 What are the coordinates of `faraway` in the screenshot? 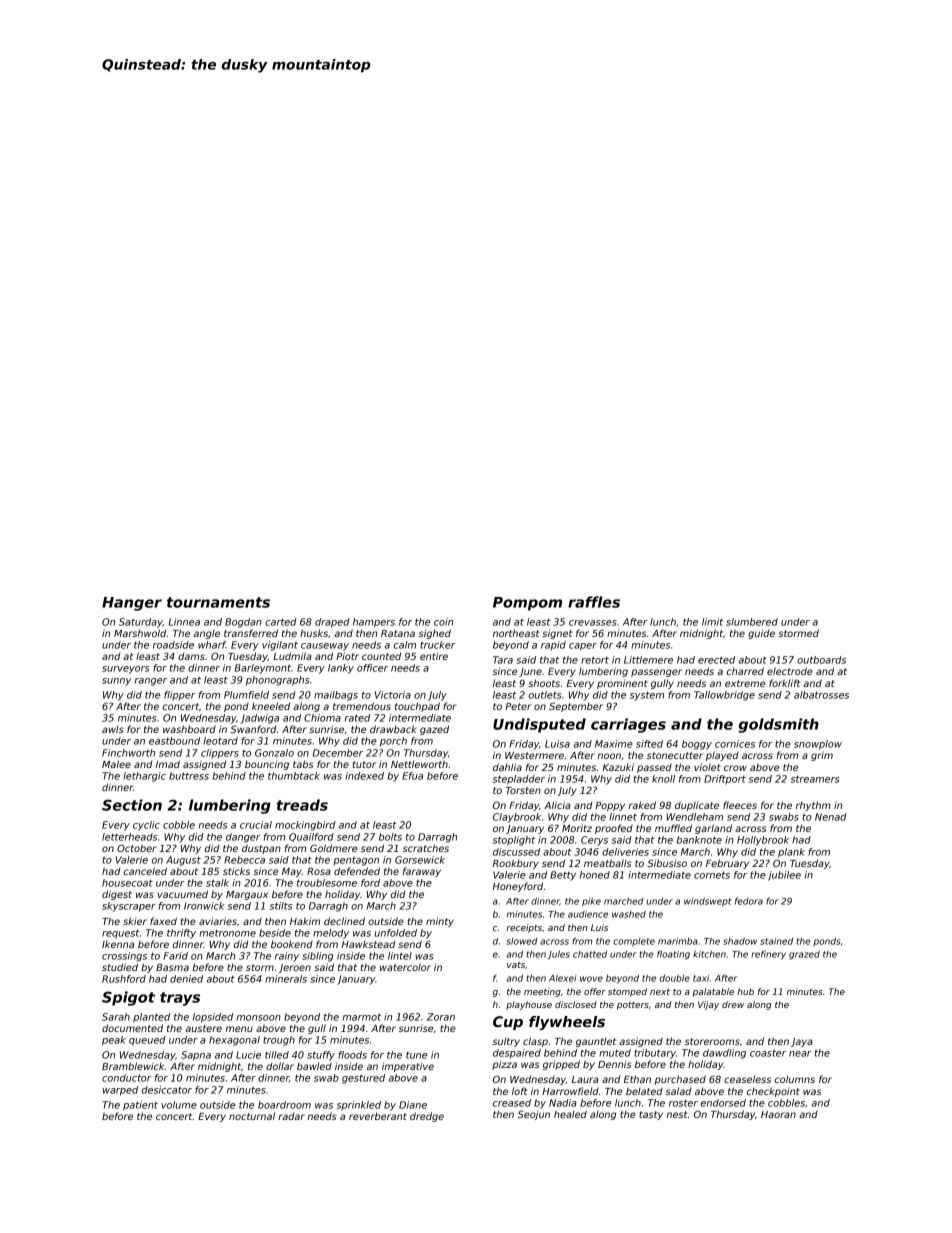 It's located at (422, 872).
